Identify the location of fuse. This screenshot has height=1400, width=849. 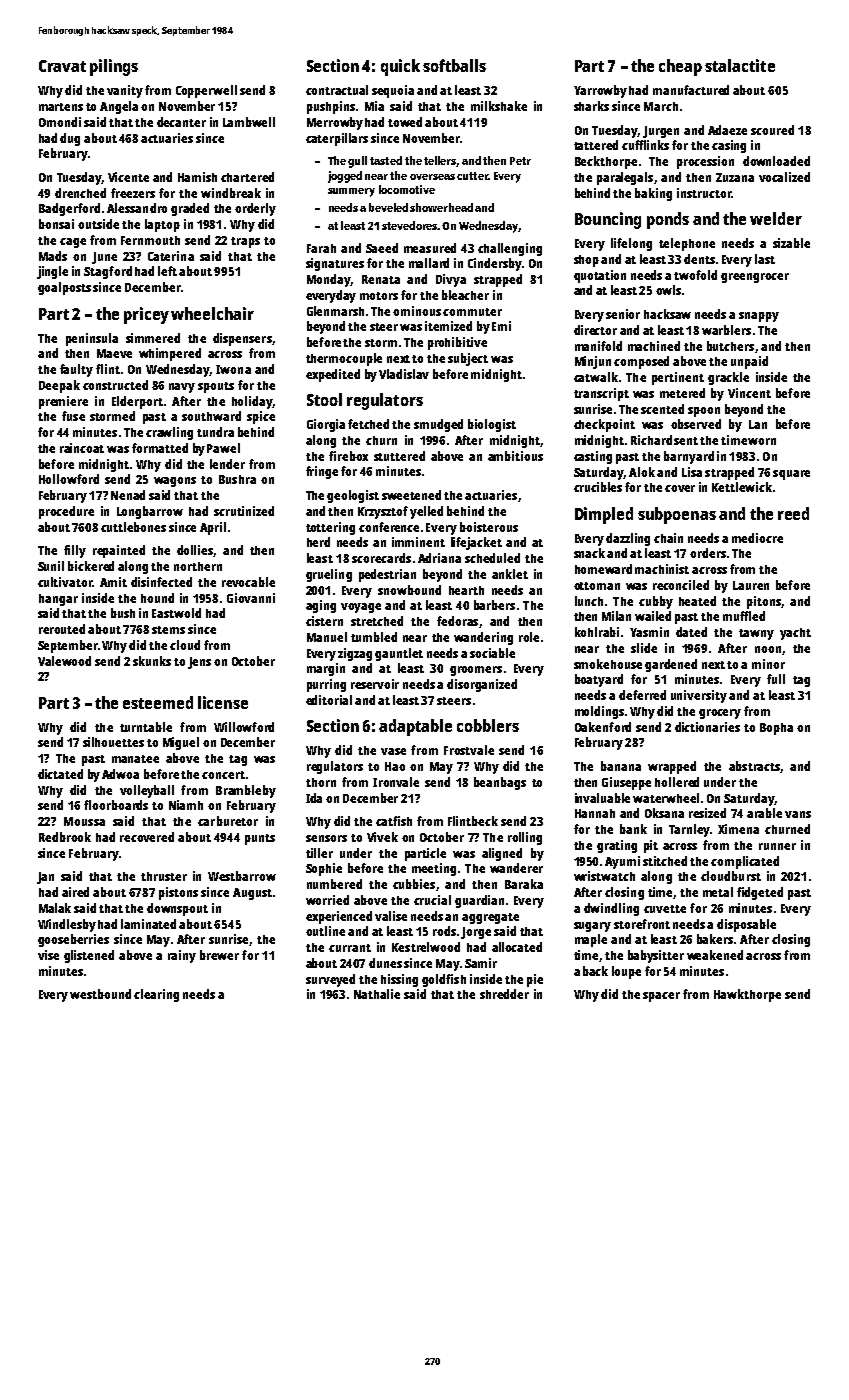
(73, 416).
